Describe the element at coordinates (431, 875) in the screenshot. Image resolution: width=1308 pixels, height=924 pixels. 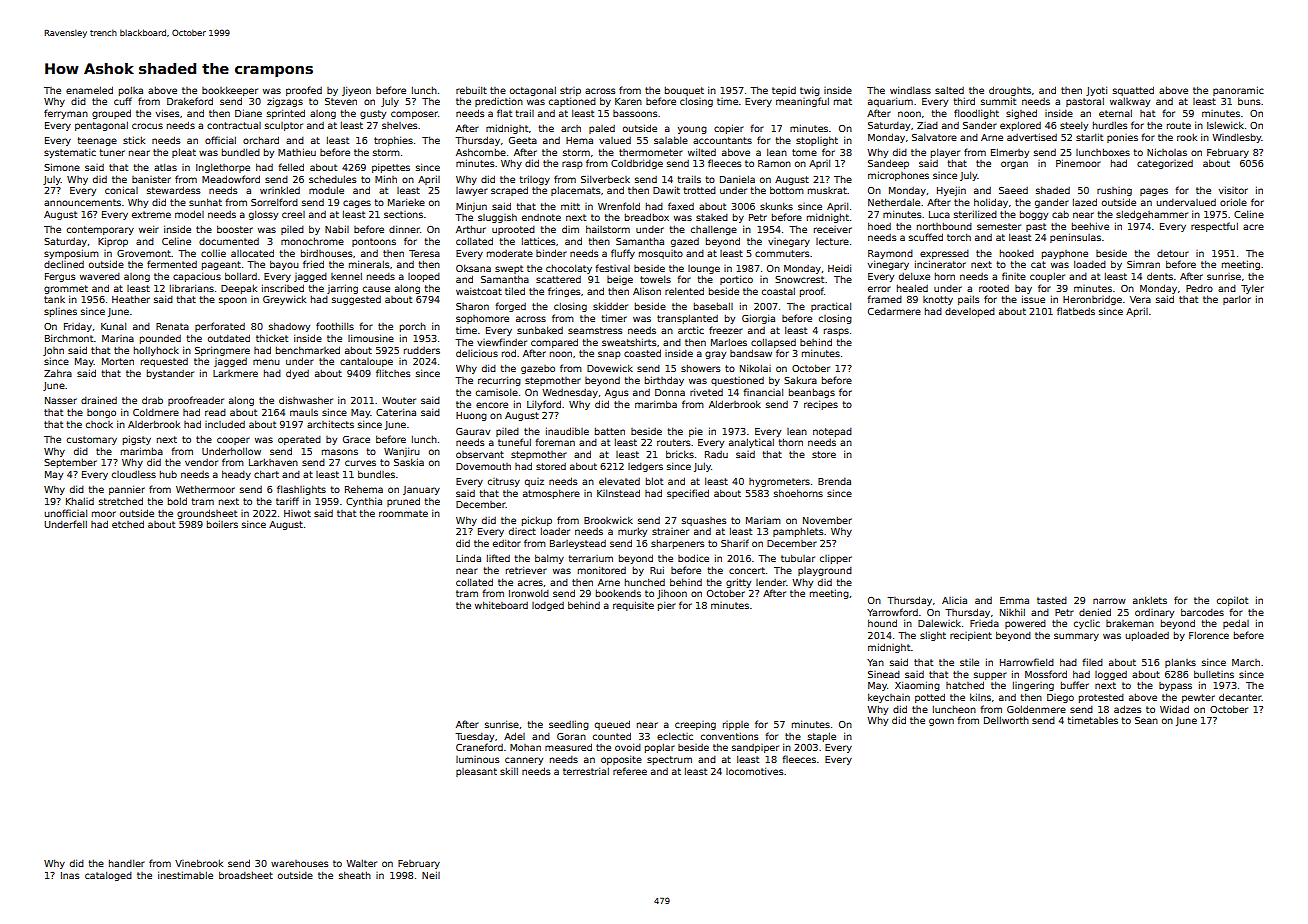
I see `Neil` at that location.
